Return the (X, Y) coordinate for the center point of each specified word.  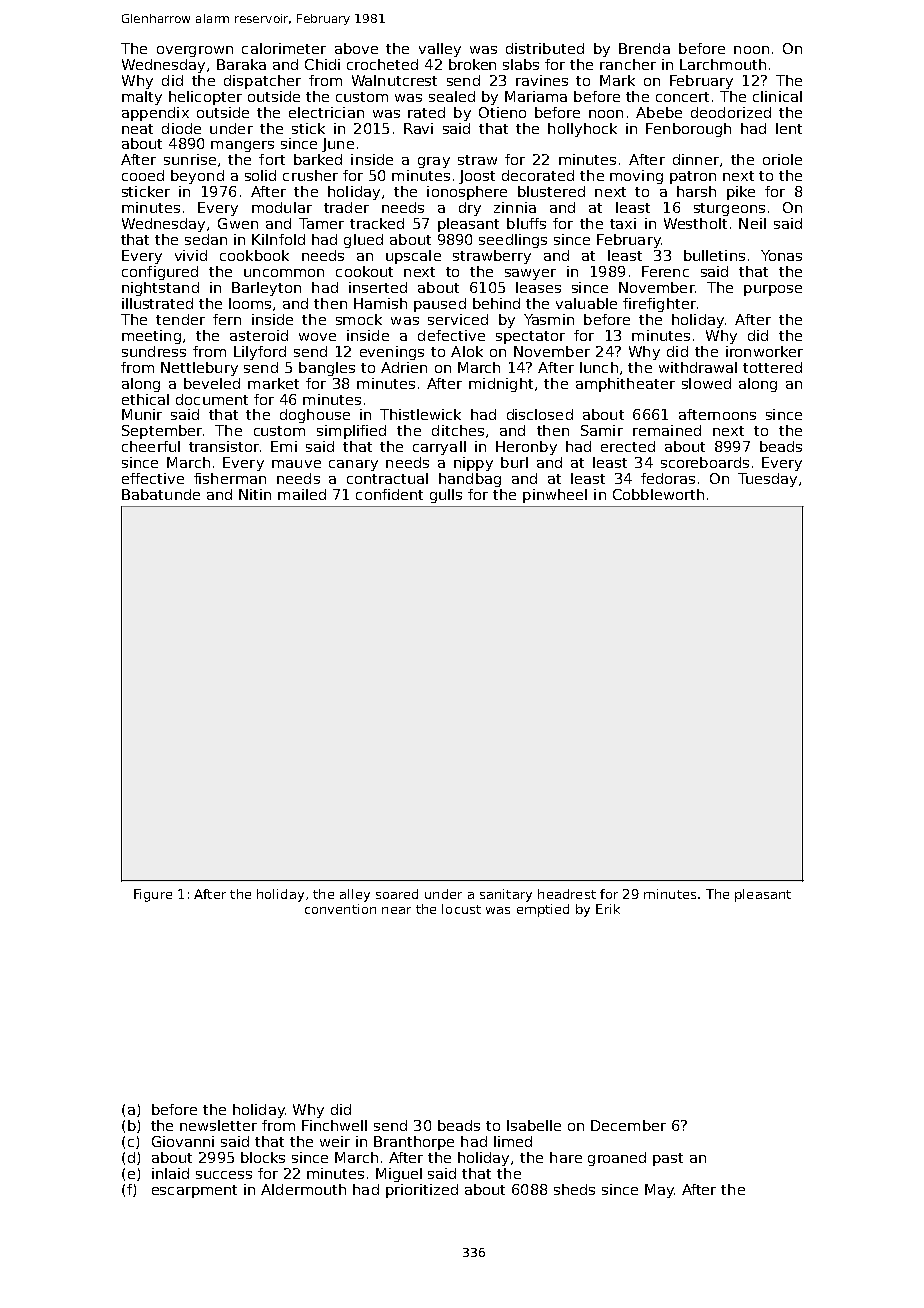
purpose (773, 290)
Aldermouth (303, 1189)
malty (142, 98)
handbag (470, 480)
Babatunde (161, 494)
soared (397, 894)
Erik (608, 909)
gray (434, 162)
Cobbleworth (658, 494)
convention (340, 909)
